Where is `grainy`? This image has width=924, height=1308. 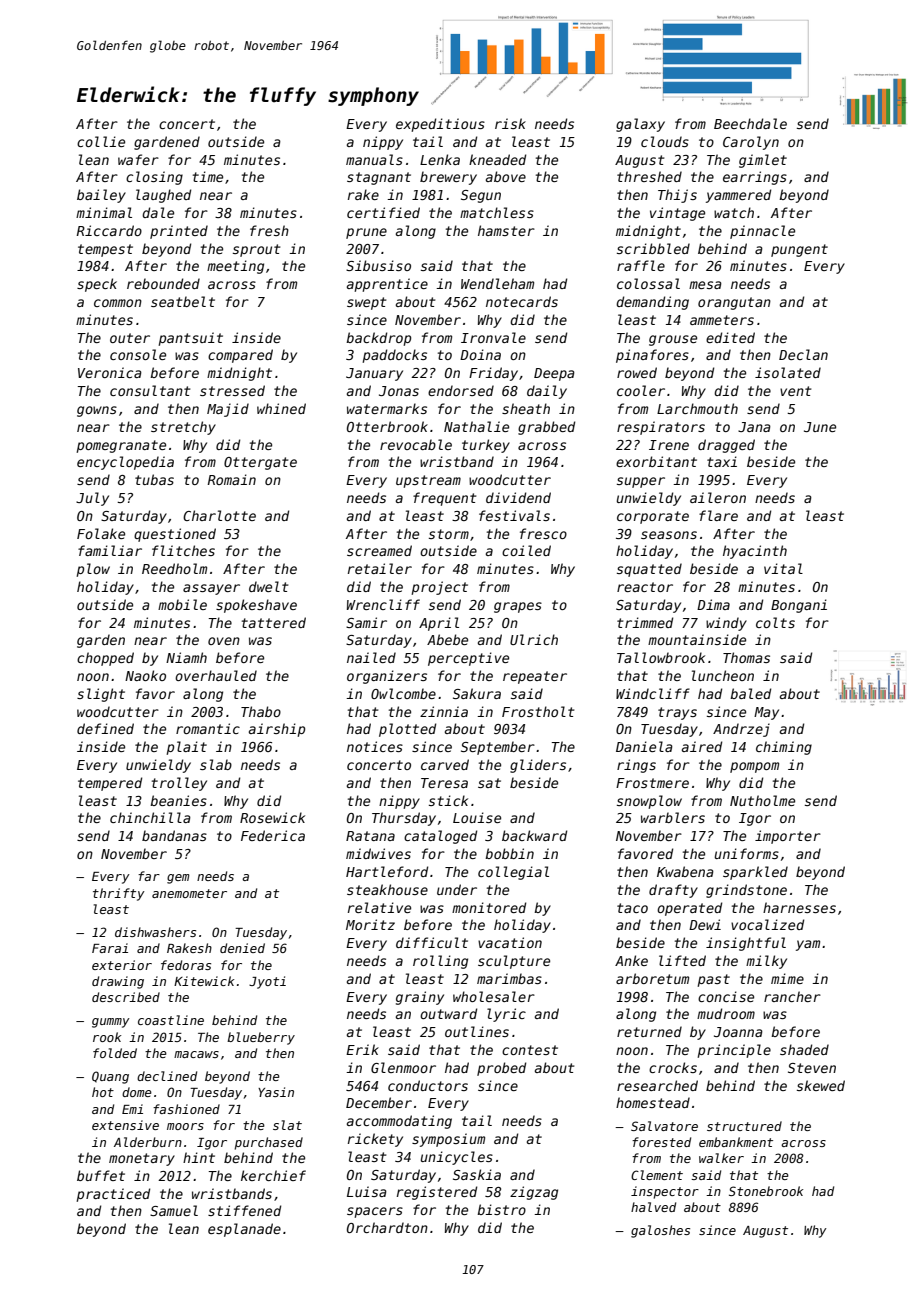 grainy is located at coordinates (420, 998).
